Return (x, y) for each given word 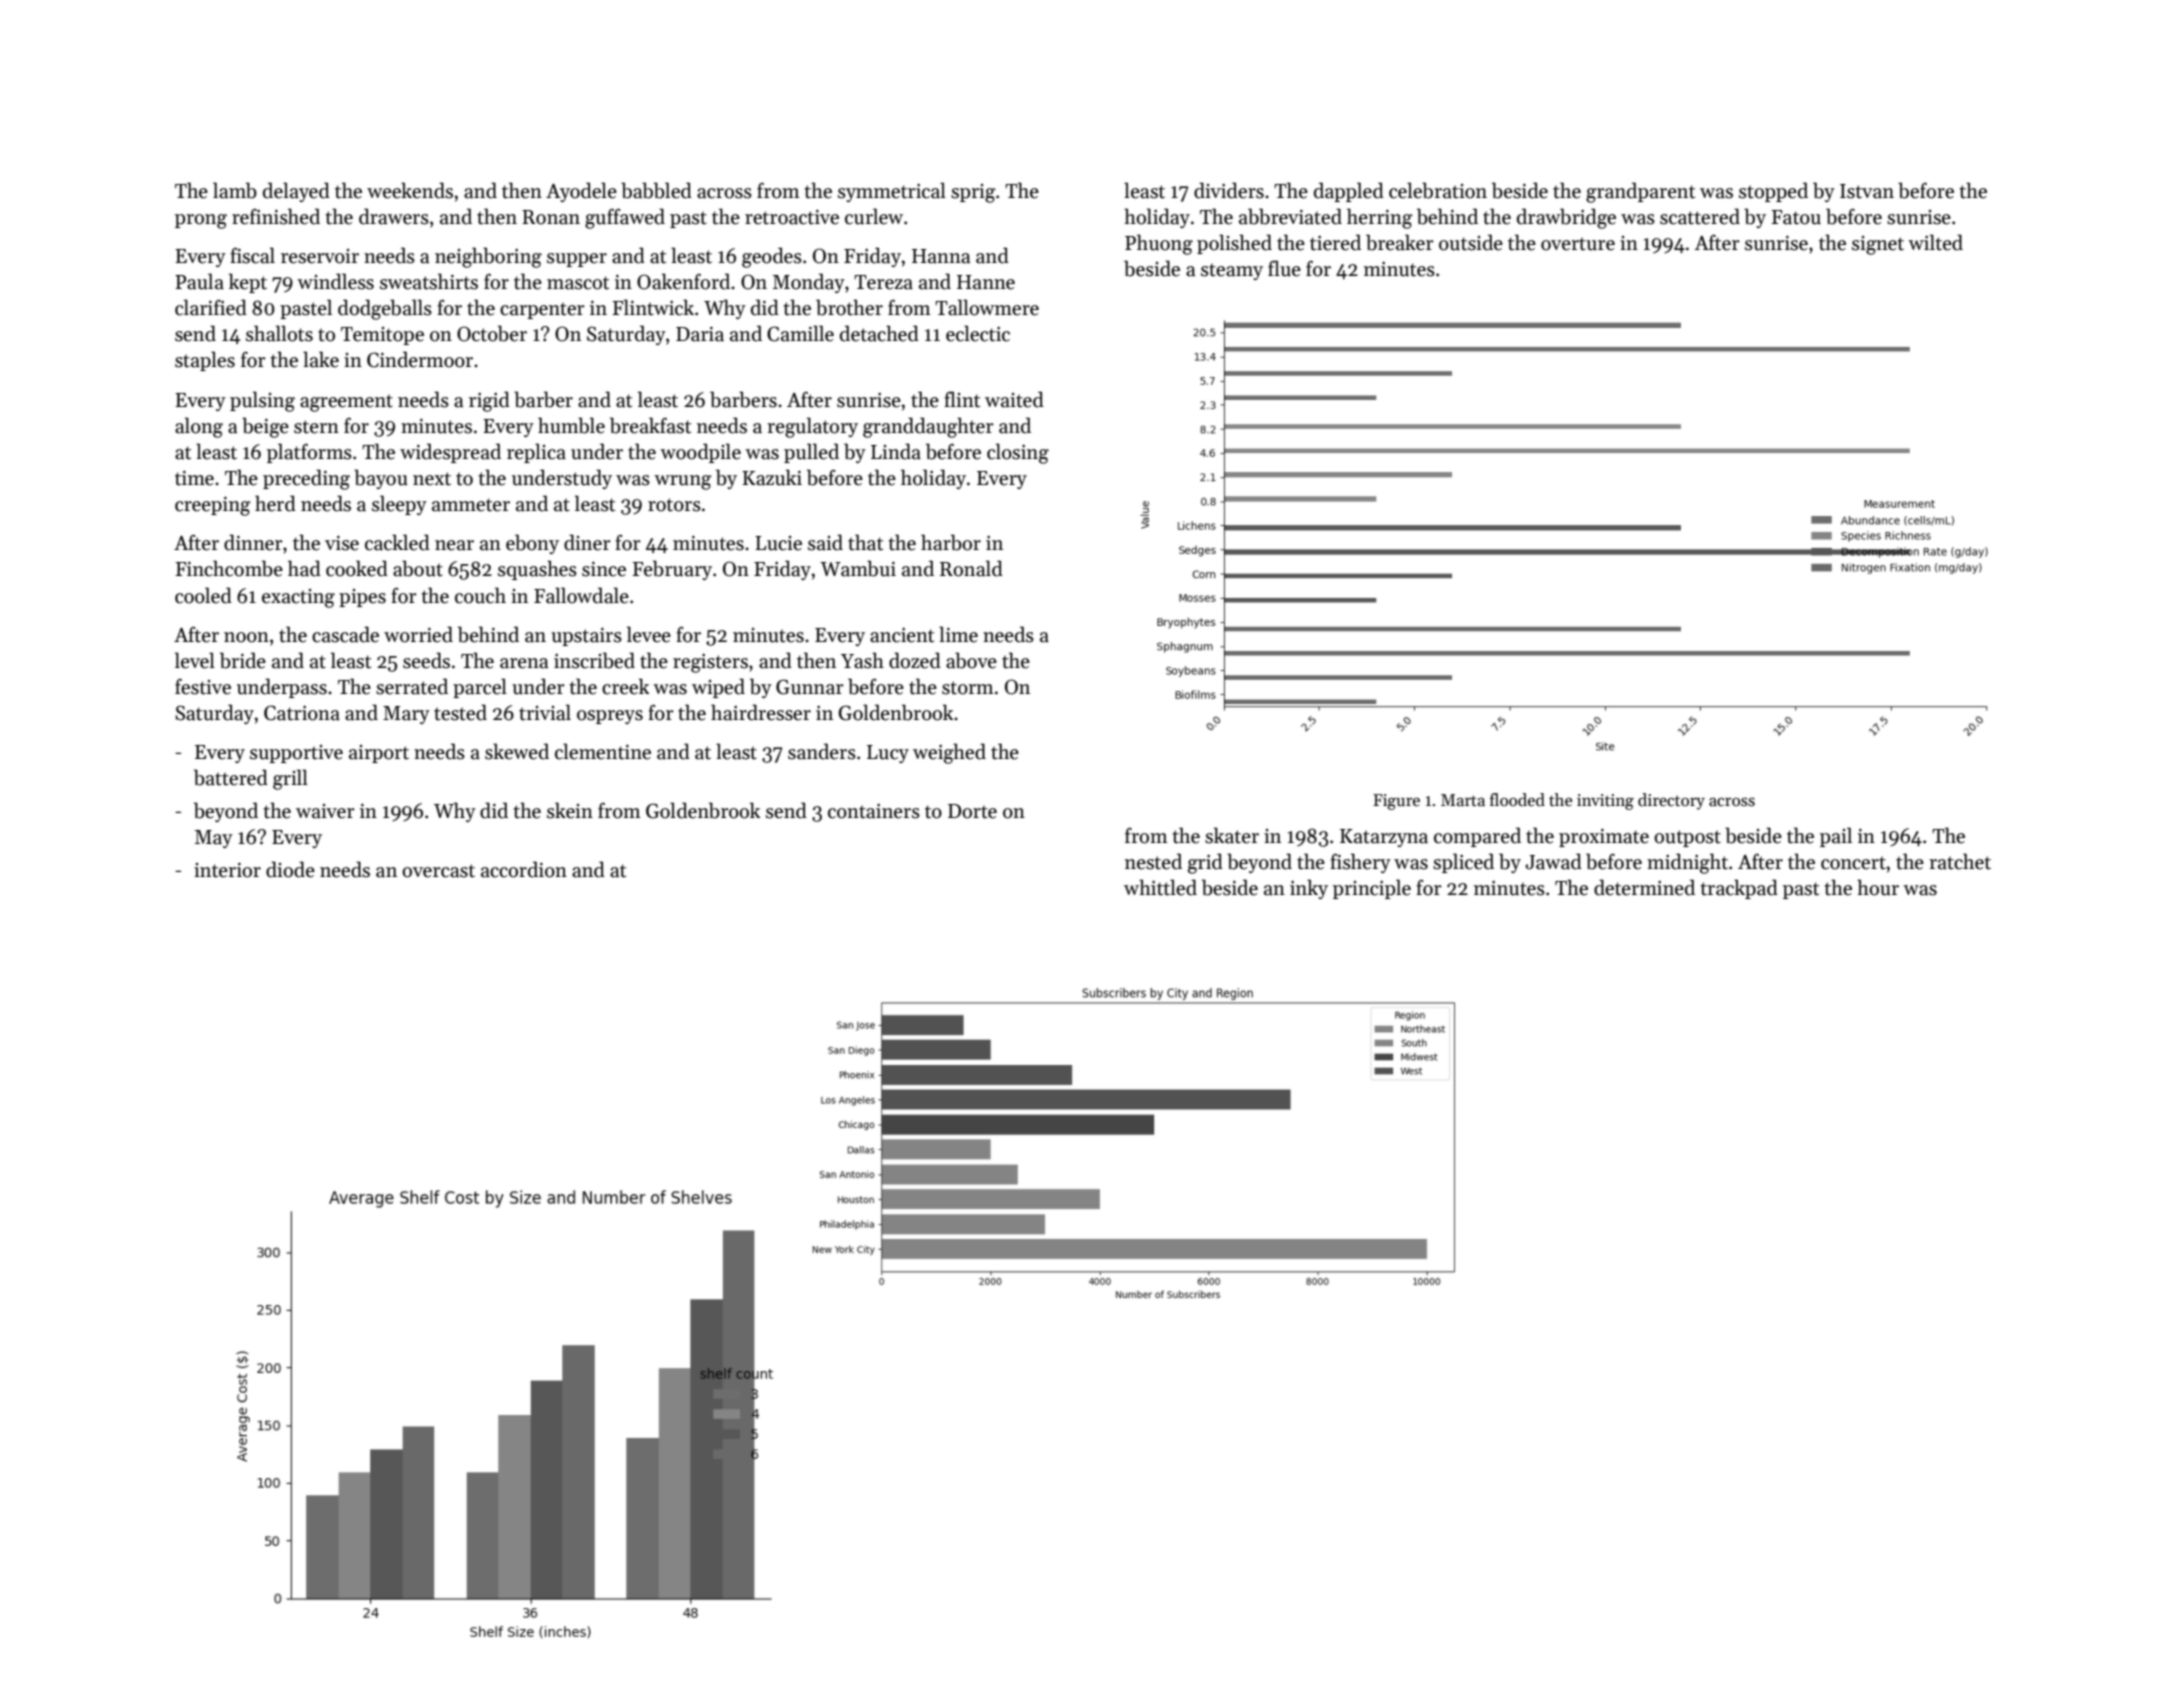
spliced (1463, 863)
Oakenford (683, 281)
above (971, 660)
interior (227, 870)
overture (1578, 244)
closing (1018, 453)
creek (625, 686)
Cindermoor (420, 359)
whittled (1160, 887)
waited (1014, 399)
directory (1671, 801)
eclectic (978, 333)
